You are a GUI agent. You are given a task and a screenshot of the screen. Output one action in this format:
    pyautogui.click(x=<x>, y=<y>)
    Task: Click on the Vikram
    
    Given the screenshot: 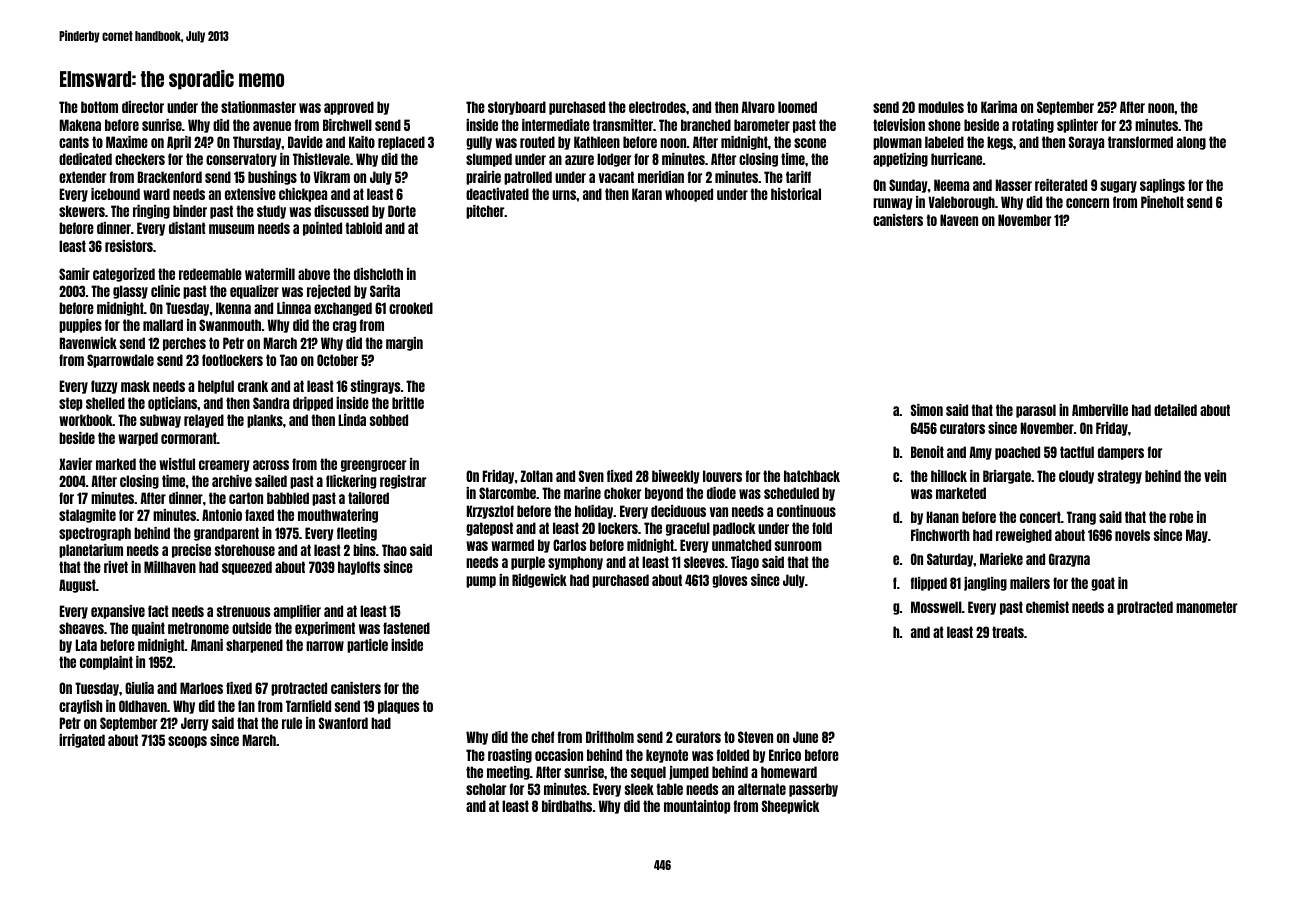 What is the action you would take?
    pyautogui.click(x=331, y=177)
